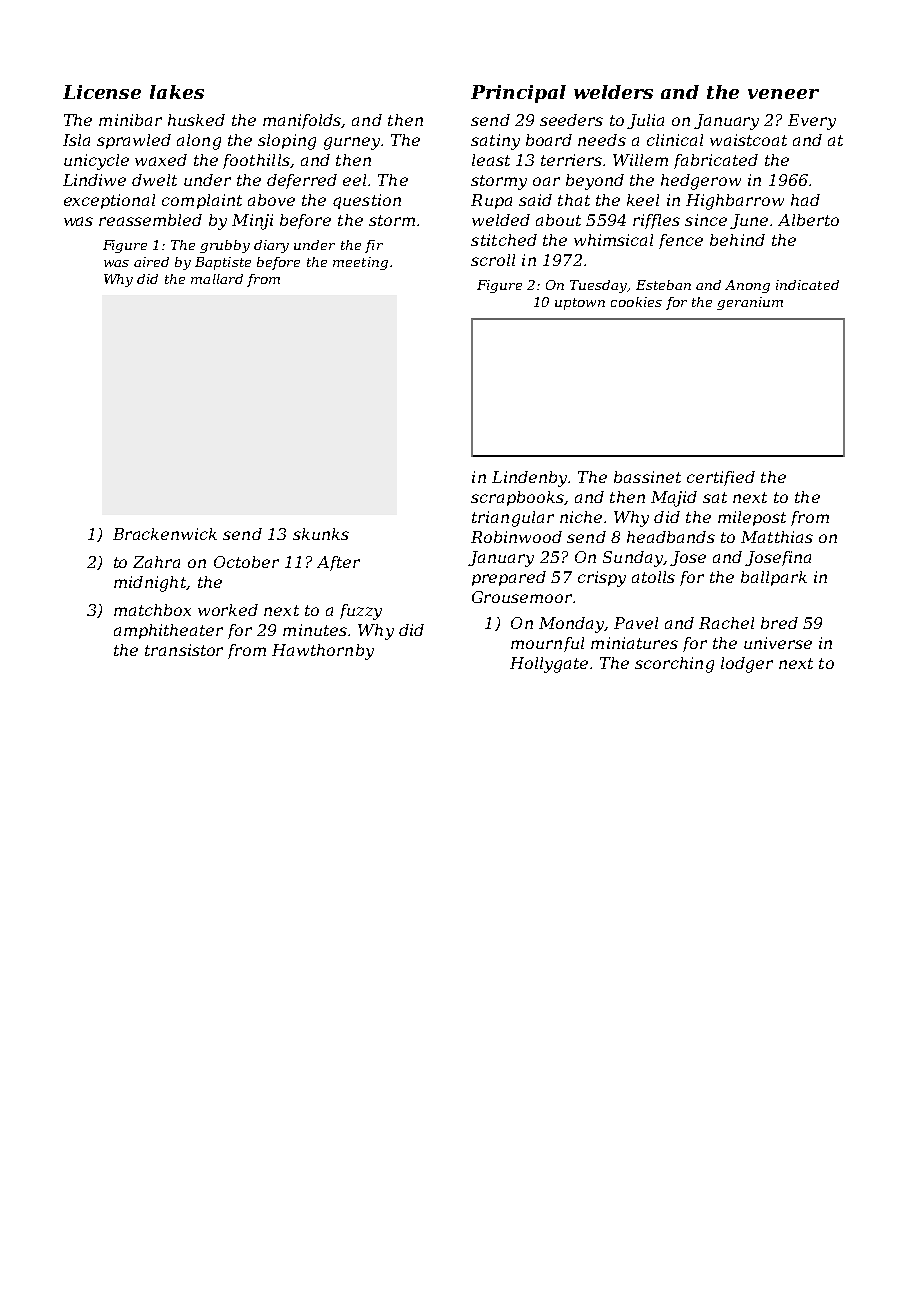 The width and height of the document is (908, 1316). Describe the element at coordinates (750, 303) in the document. I see `geranium` at that location.
